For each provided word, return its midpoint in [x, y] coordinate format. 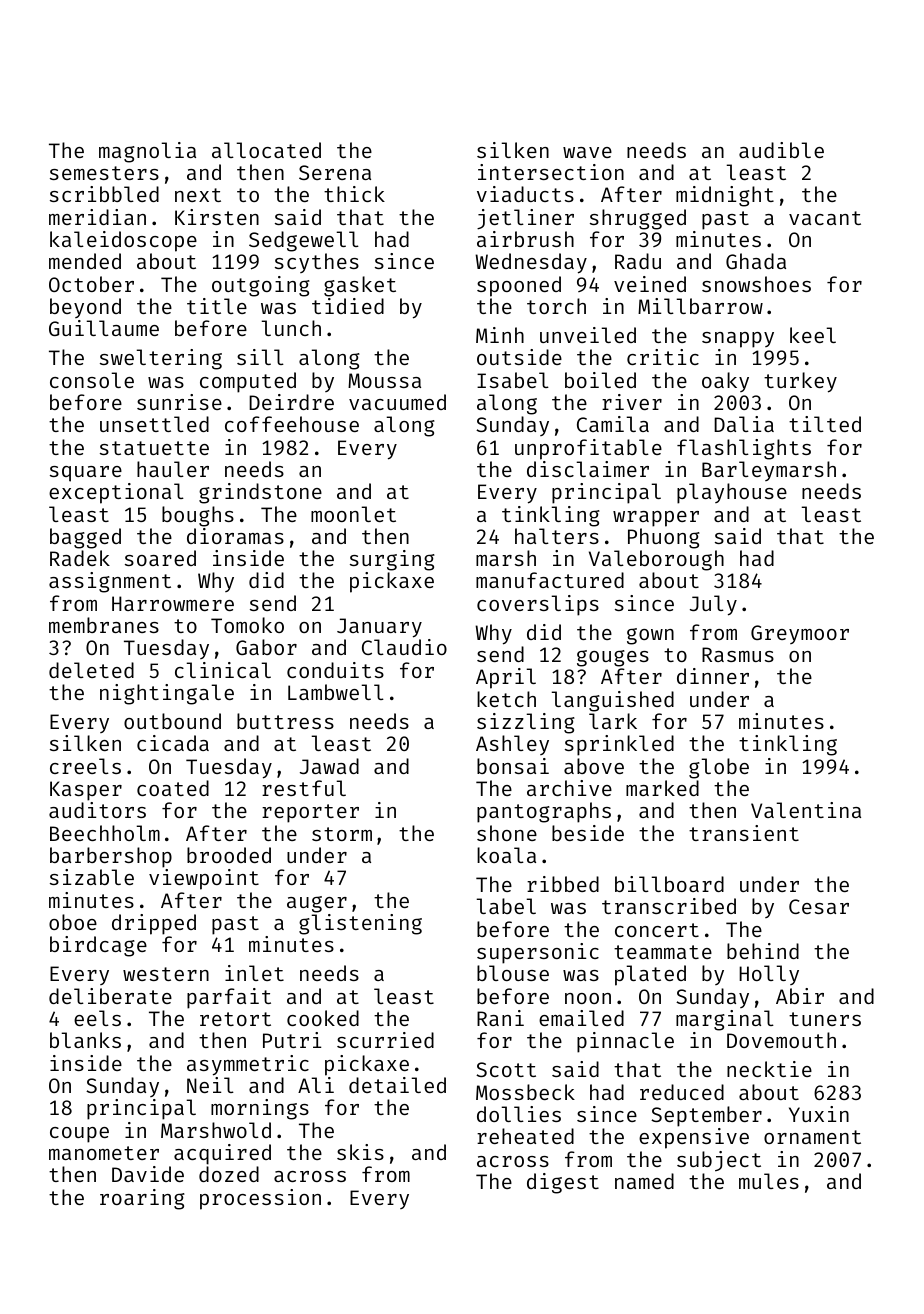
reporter [310, 813]
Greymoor [800, 634]
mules [769, 1181]
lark [613, 721]
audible [781, 150]
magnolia [147, 152]
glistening [360, 924]
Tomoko [247, 625]
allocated [266, 150]
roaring [142, 1199]
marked [662, 788]
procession [260, 1199]
